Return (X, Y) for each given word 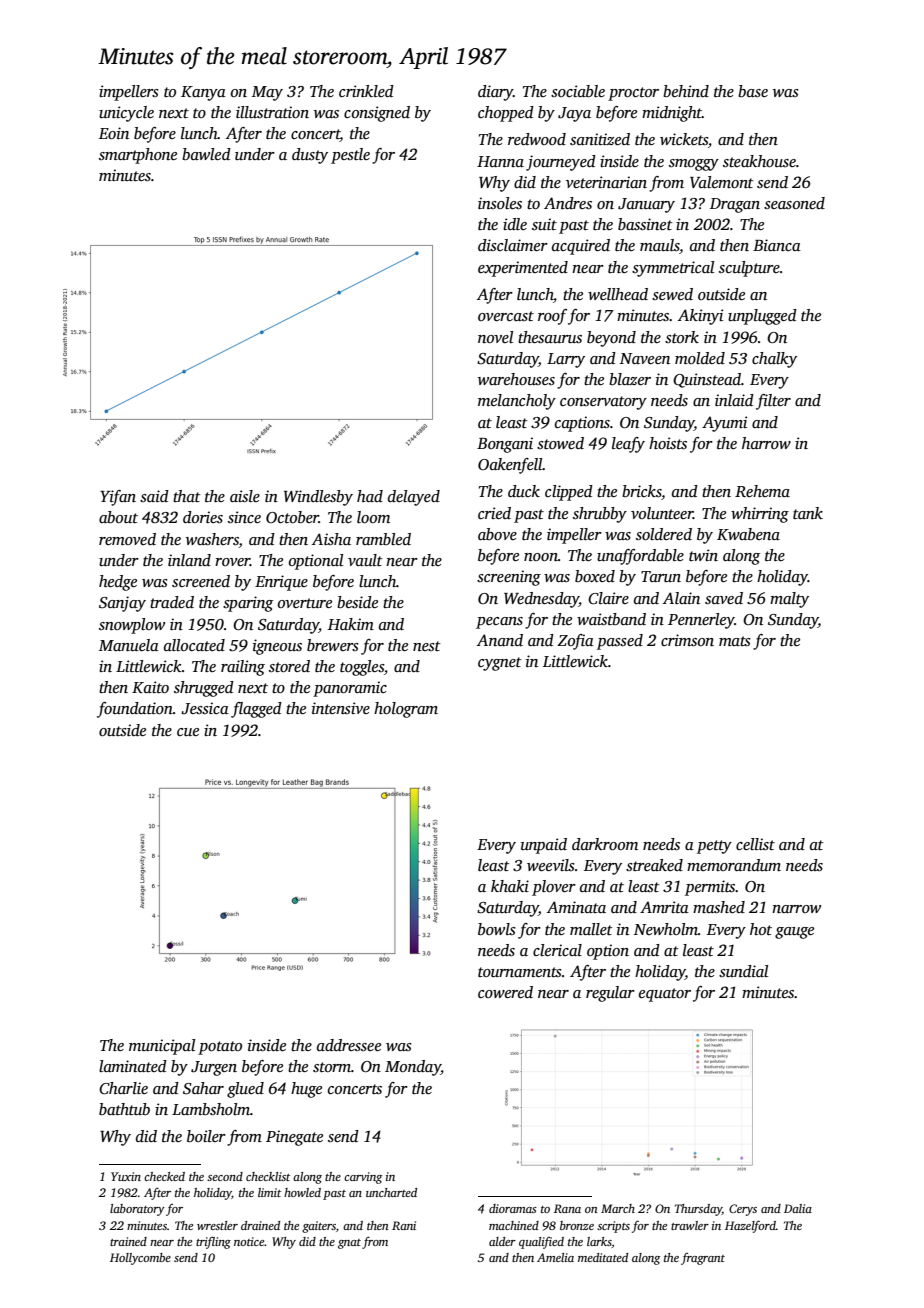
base (753, 91)
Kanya (203, 93)
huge (306, 1090)
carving (363, 1178)
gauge (794, 933)
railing (243, 668)
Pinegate (294, 1138)
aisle (245, 496)
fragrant (703, 1259)
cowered (505, 992)
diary (495, 93)
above (497, 534)
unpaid (544, 846)
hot (761, 929)
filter (773, 402)
